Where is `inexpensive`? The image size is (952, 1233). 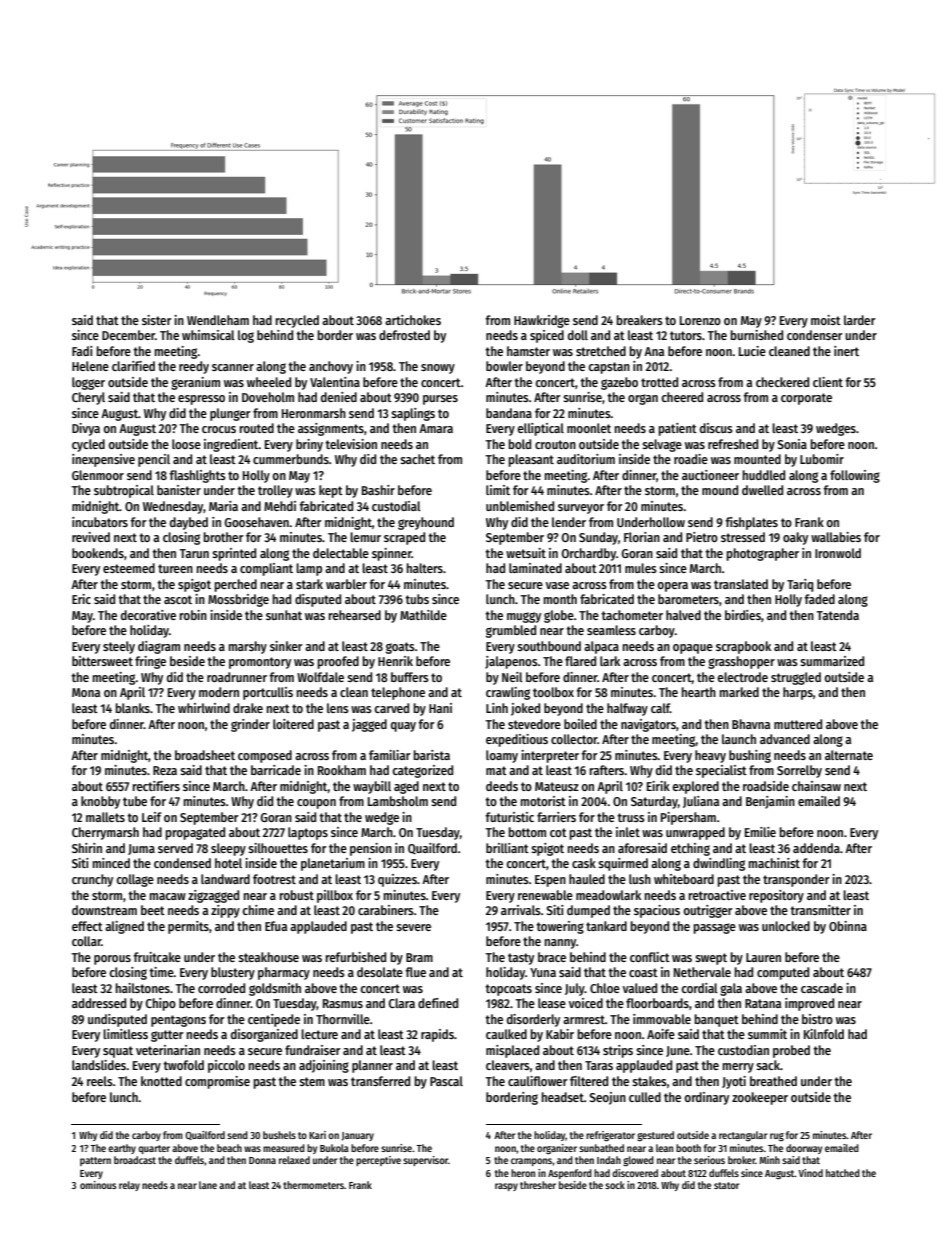
inexpensive is located at coordinates (103, 460).
